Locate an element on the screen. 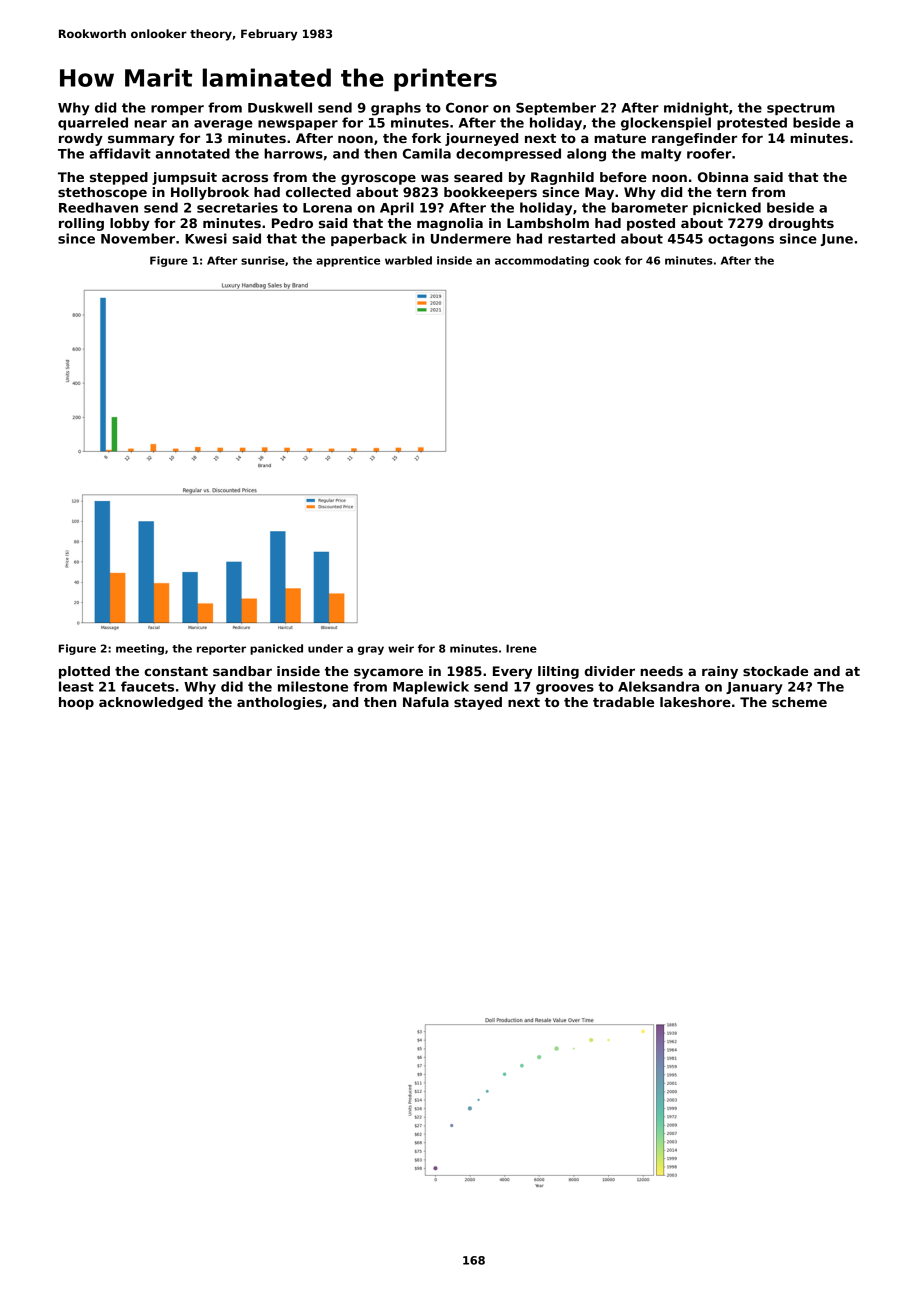 Image resolution: width=924 pixels, height=1314 pixels. droughts is located at coordinates (801, 224).
